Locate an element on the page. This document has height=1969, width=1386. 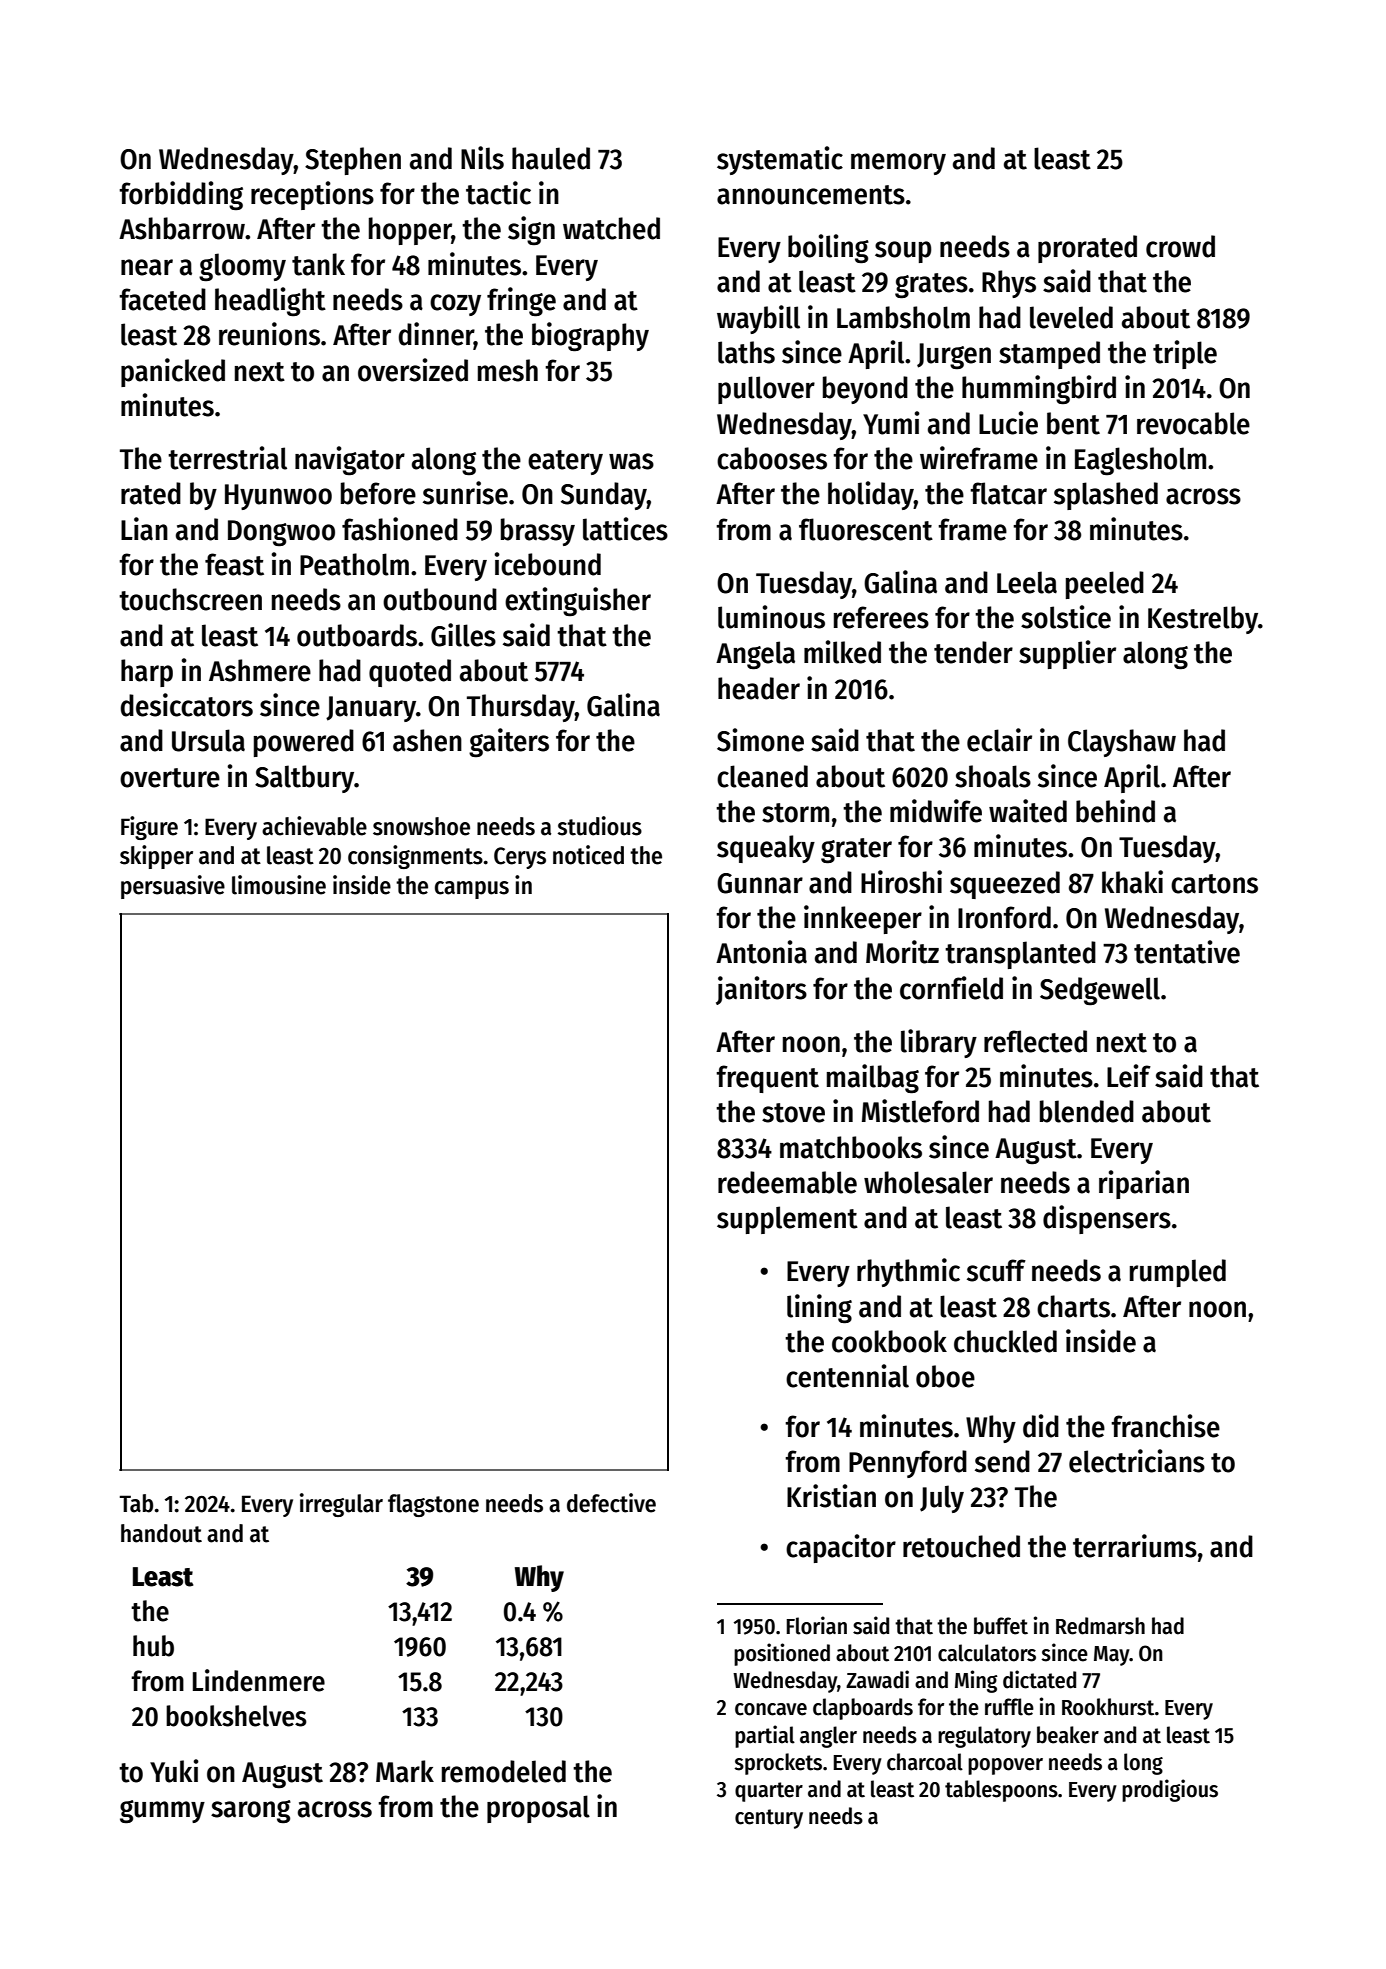
tentative is located at coordinates (1187, 952).
